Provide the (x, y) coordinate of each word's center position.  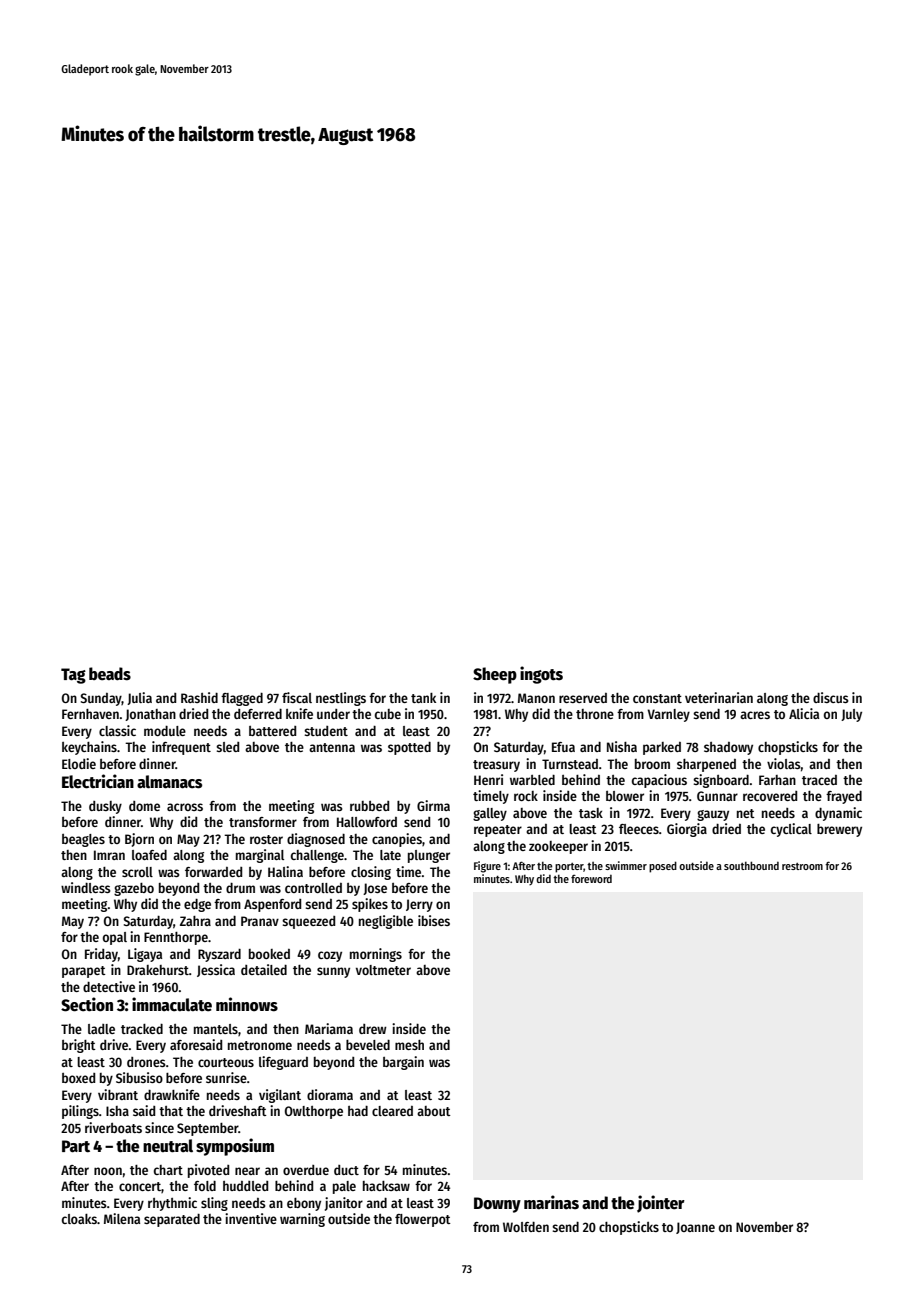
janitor (344, 1204)
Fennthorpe (176, 938)
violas (784, 763)
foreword (591, 879)
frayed (844, 797)
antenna (332, 747)
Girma (433, 805)
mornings (376, 955)
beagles (83, 840)
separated (172, 1220)
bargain (403, 1063)
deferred (258, 714)
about (434, 1111)
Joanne (695, 1228)
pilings (80, 1112)
